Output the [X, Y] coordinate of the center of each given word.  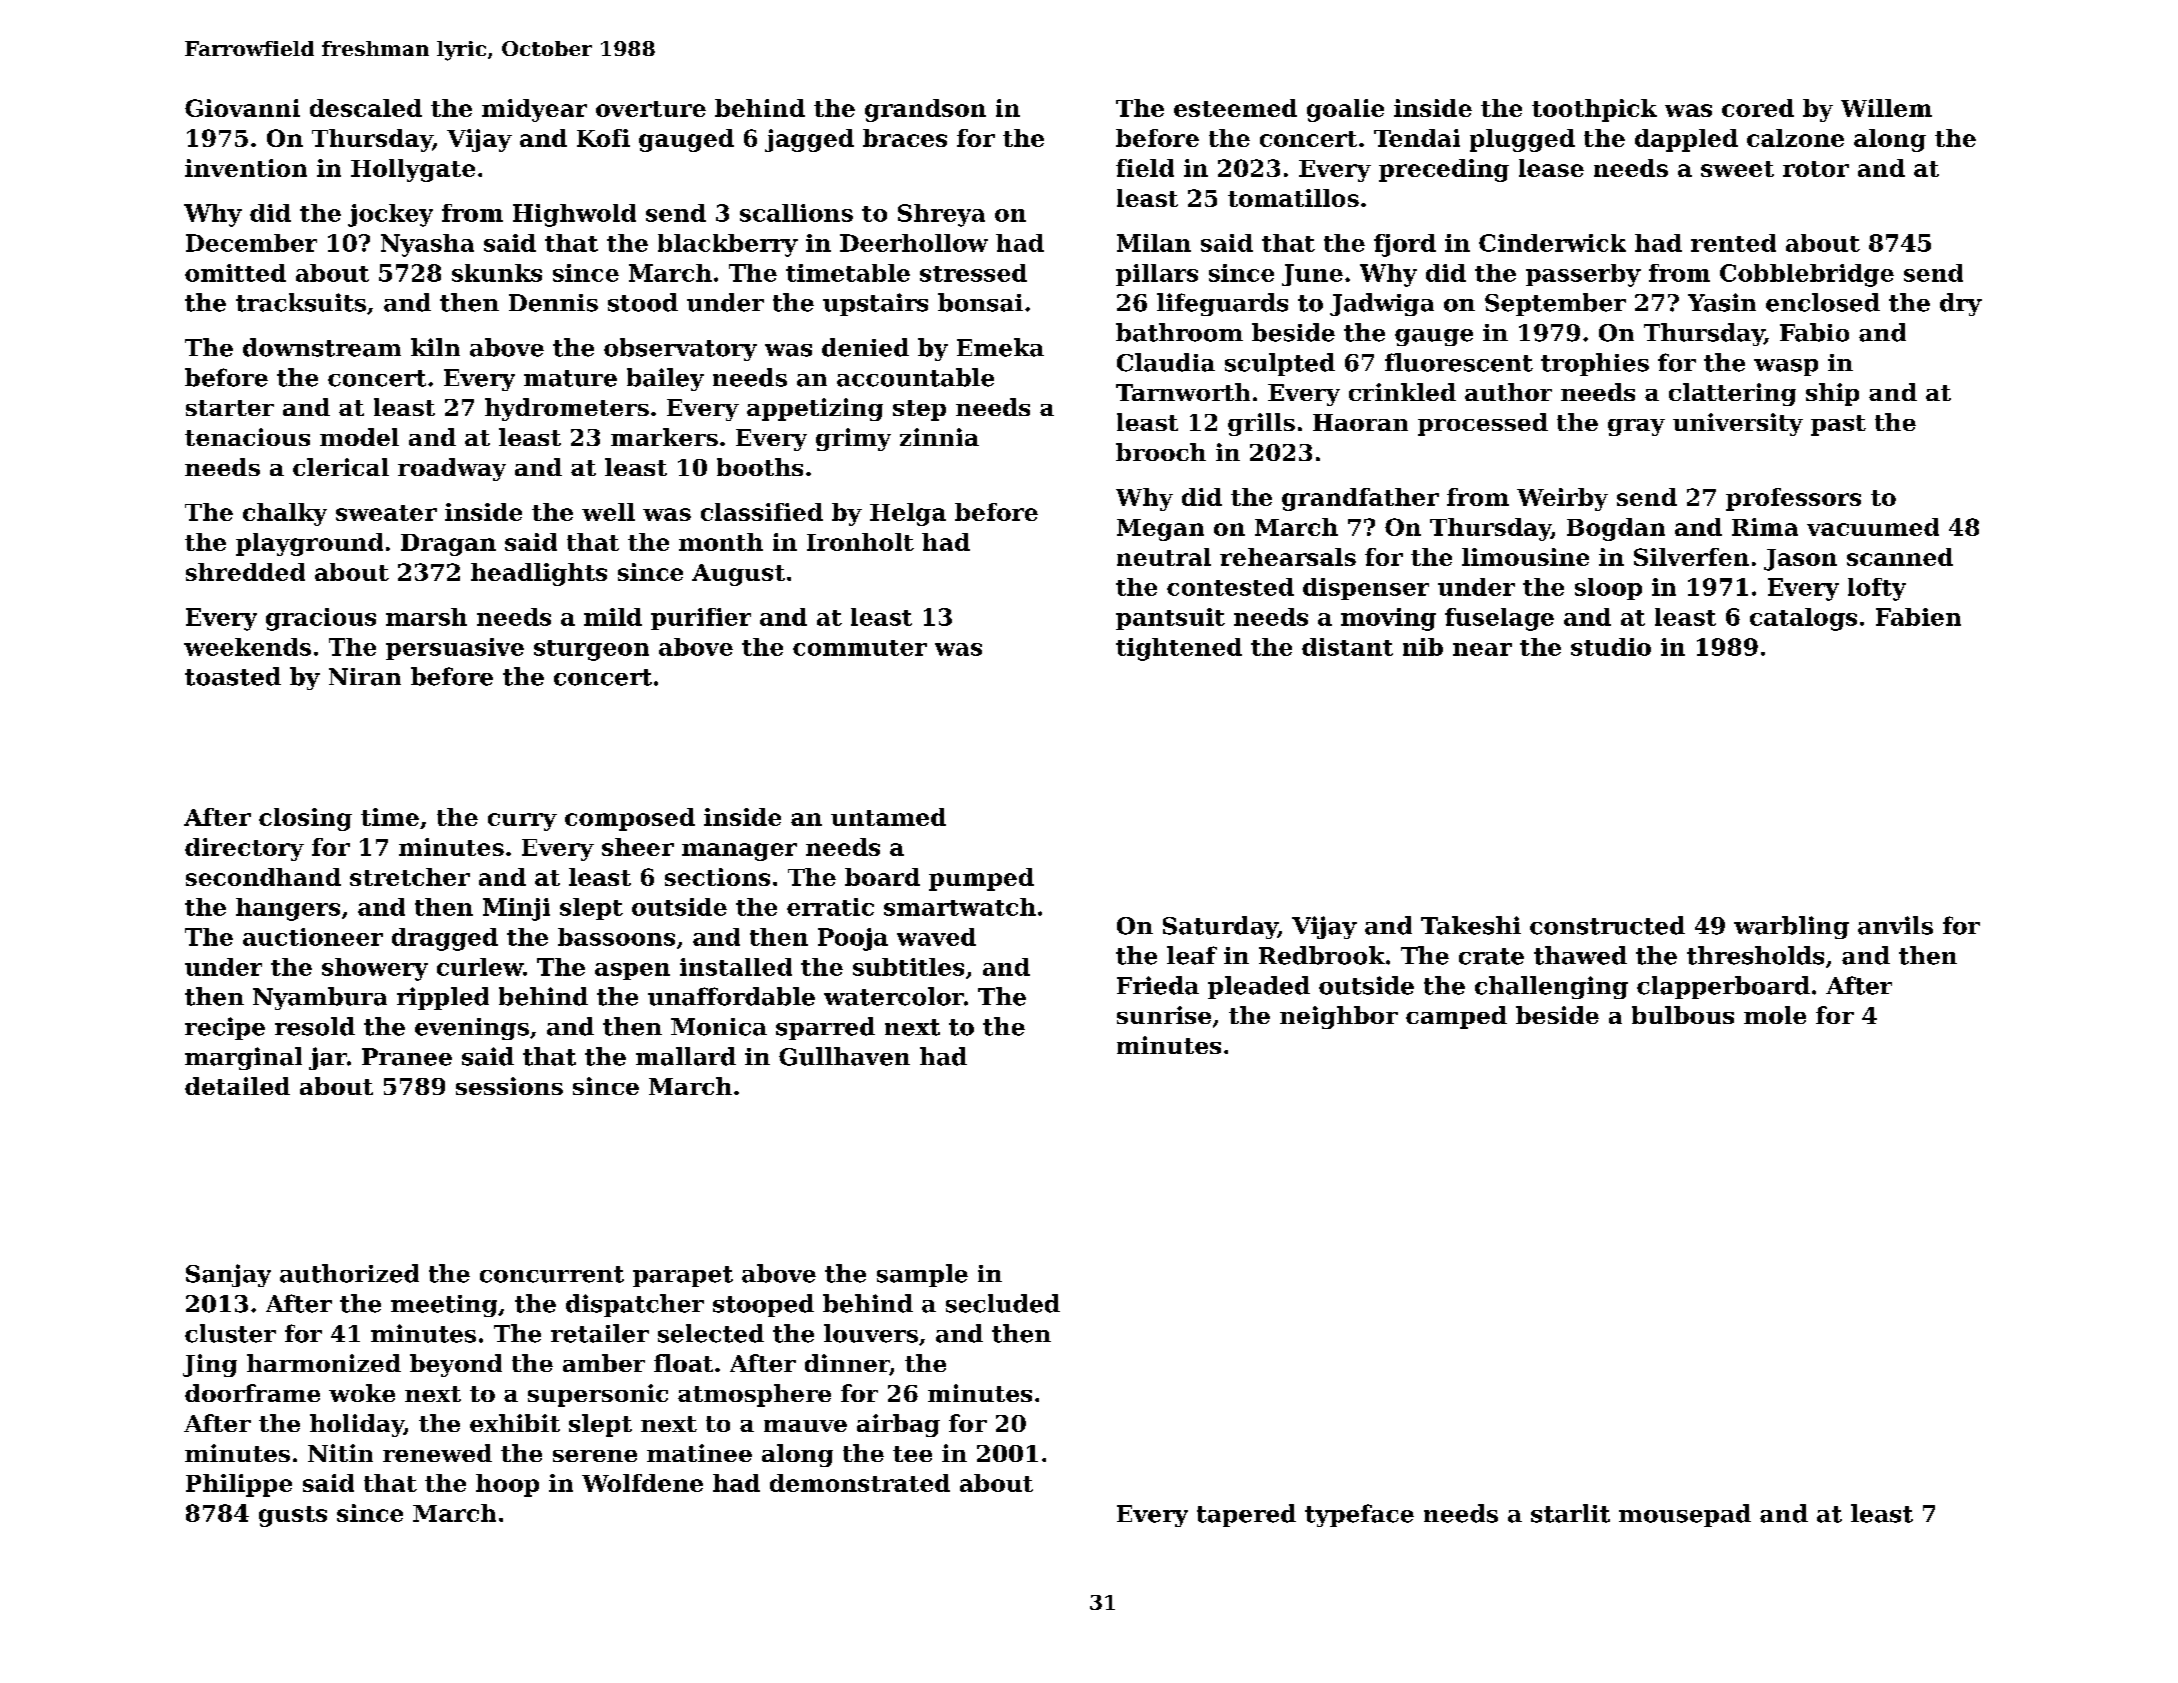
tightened [1179, 649]
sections [717, 877]
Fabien [1918, 617]
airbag [898, 1425]
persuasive [455, 649]
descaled [366, 108]
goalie [1345, 110]
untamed [888, 817]
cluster [230, 1333]
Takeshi [1471, 925]
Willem [1886, 108]
